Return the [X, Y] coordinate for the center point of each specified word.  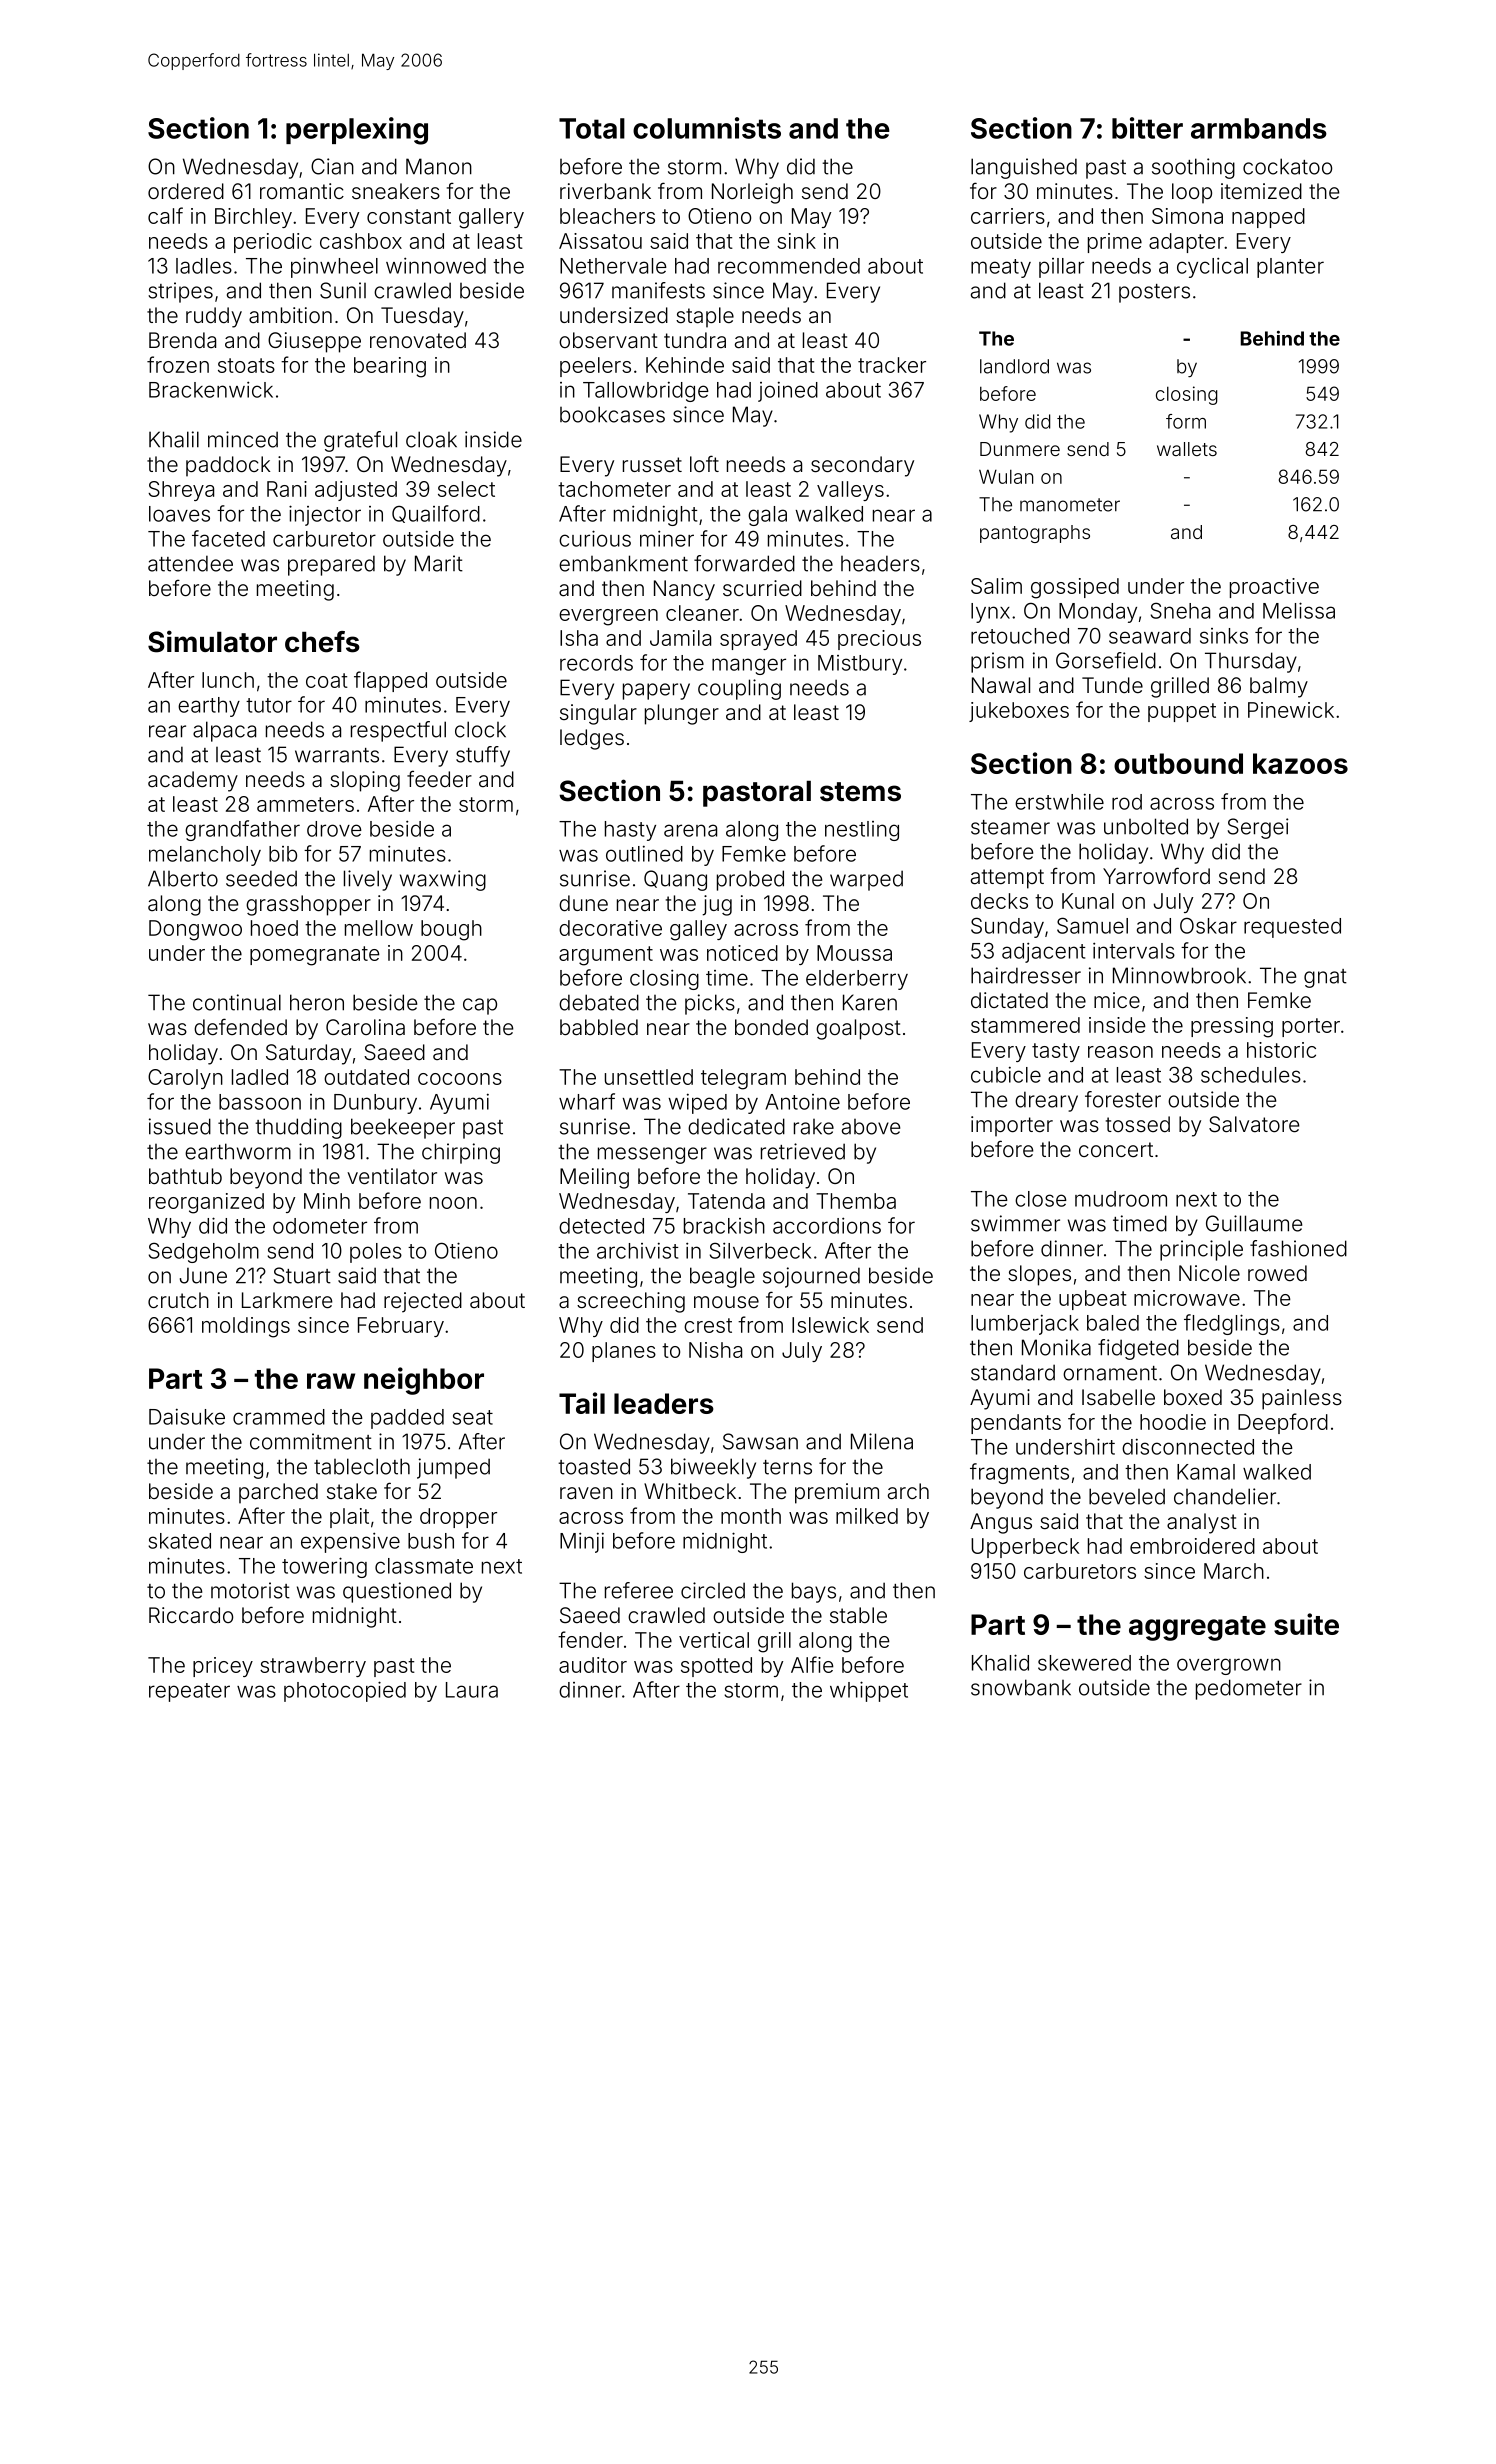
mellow [379, 928]
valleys [850, 491]
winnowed [436, 265]
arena [690, 830]
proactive [1274, 588]
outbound [1178, 763]
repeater [189, 1692]
